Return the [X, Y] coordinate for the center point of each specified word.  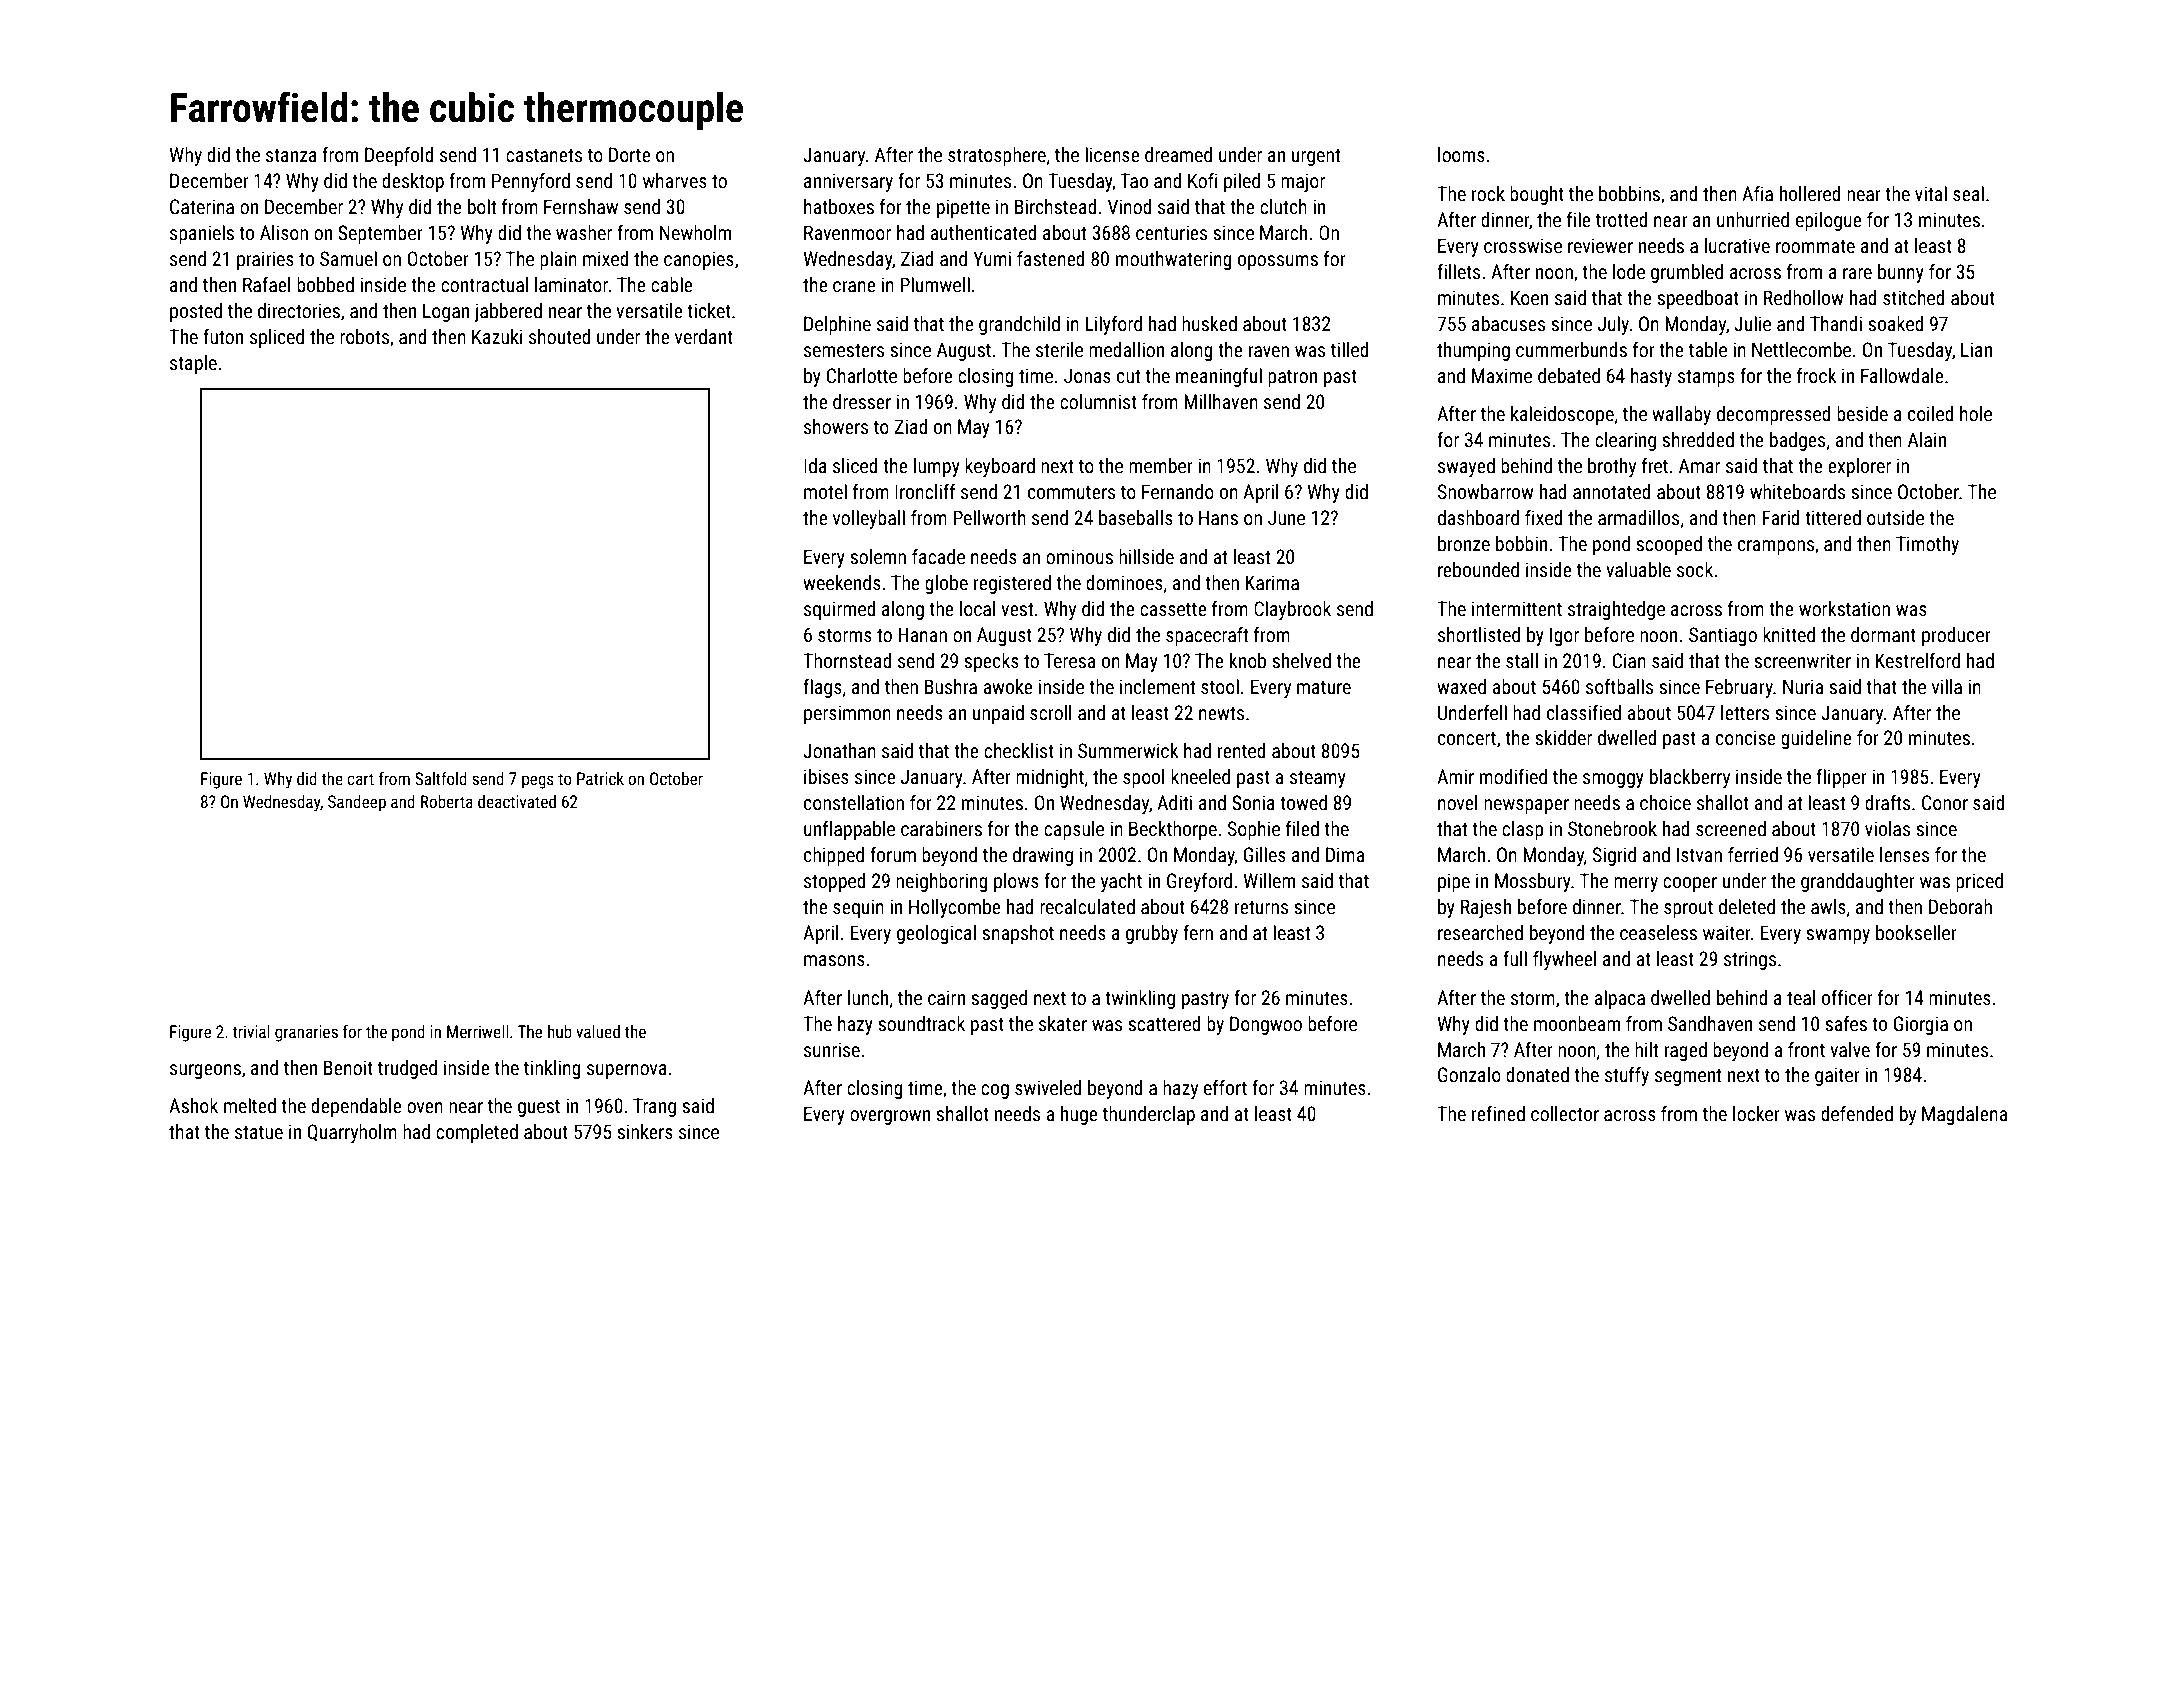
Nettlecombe [1801, 349]
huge [1079, 1115]
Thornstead [847, 660]
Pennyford [531, 182]
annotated [1612, 491]
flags [822, 688]
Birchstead [1056, 206]
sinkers [645, 1131]
